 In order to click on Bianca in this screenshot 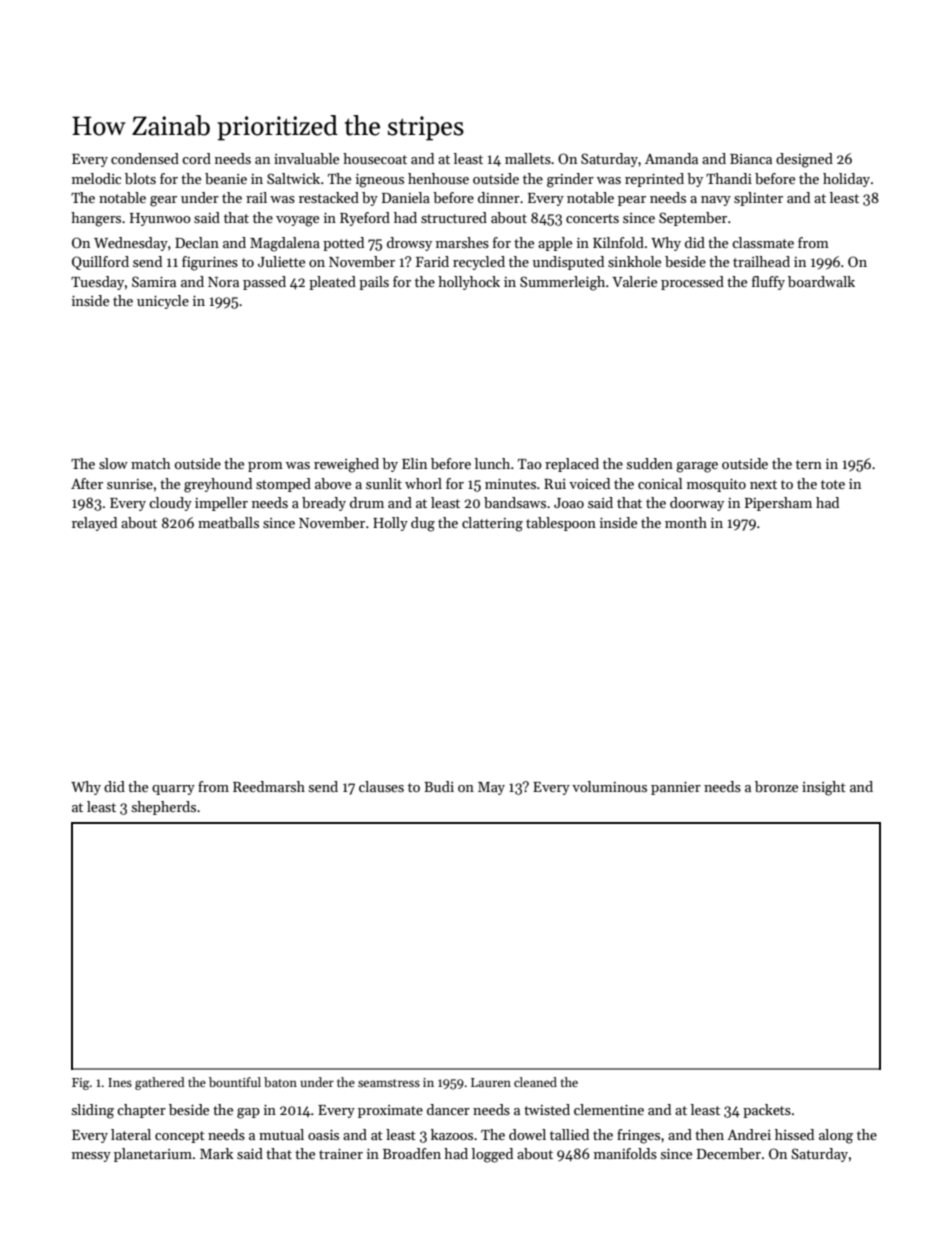, I will do `click(751, 159)`.
